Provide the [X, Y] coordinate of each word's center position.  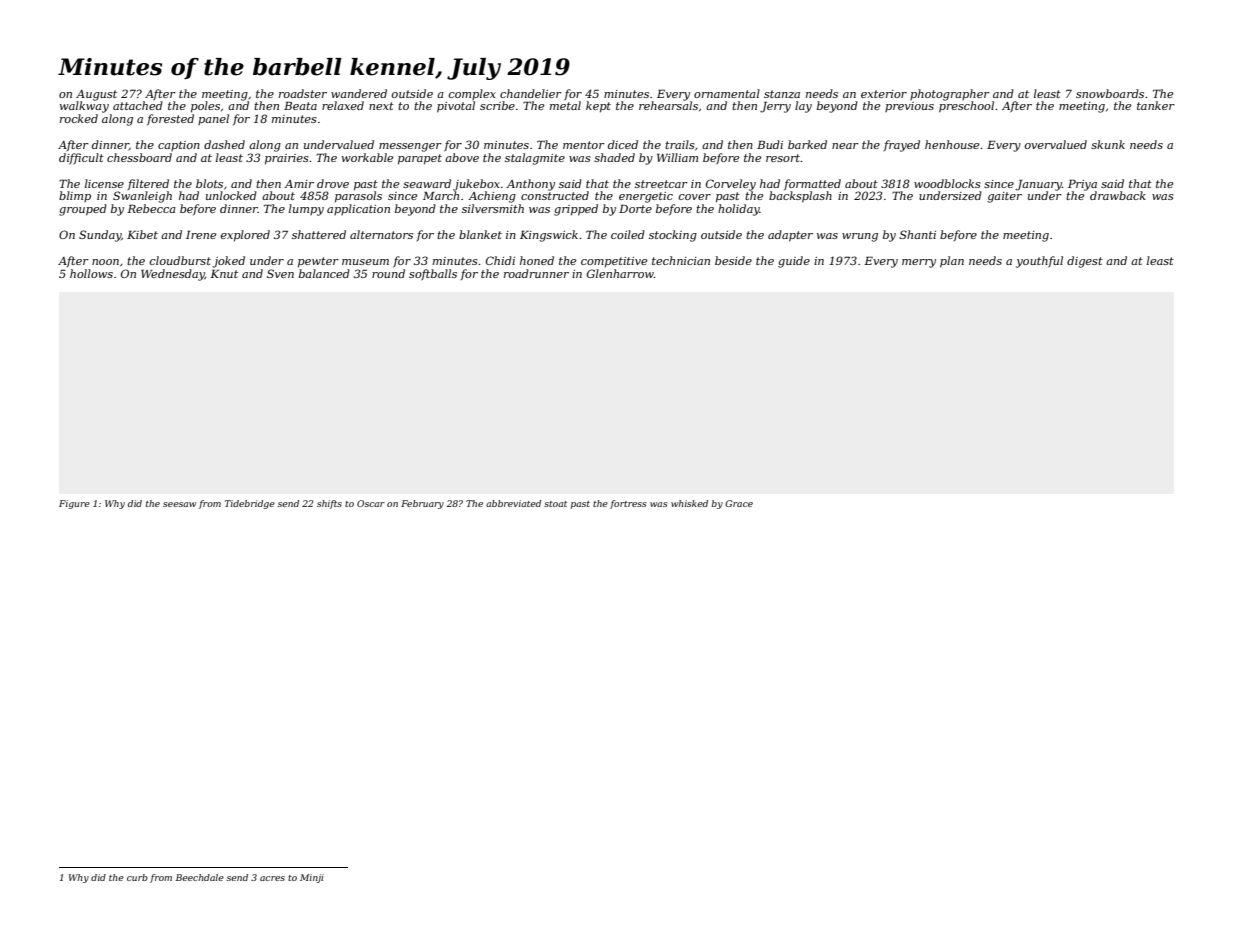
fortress [628, 504]
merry [919, 263]
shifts [329, 504]
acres [272, 878]
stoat [555, 504]
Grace [739, 503]
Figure [74, 504]
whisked [689, 503]
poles [205, 107]
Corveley [731, 185]
